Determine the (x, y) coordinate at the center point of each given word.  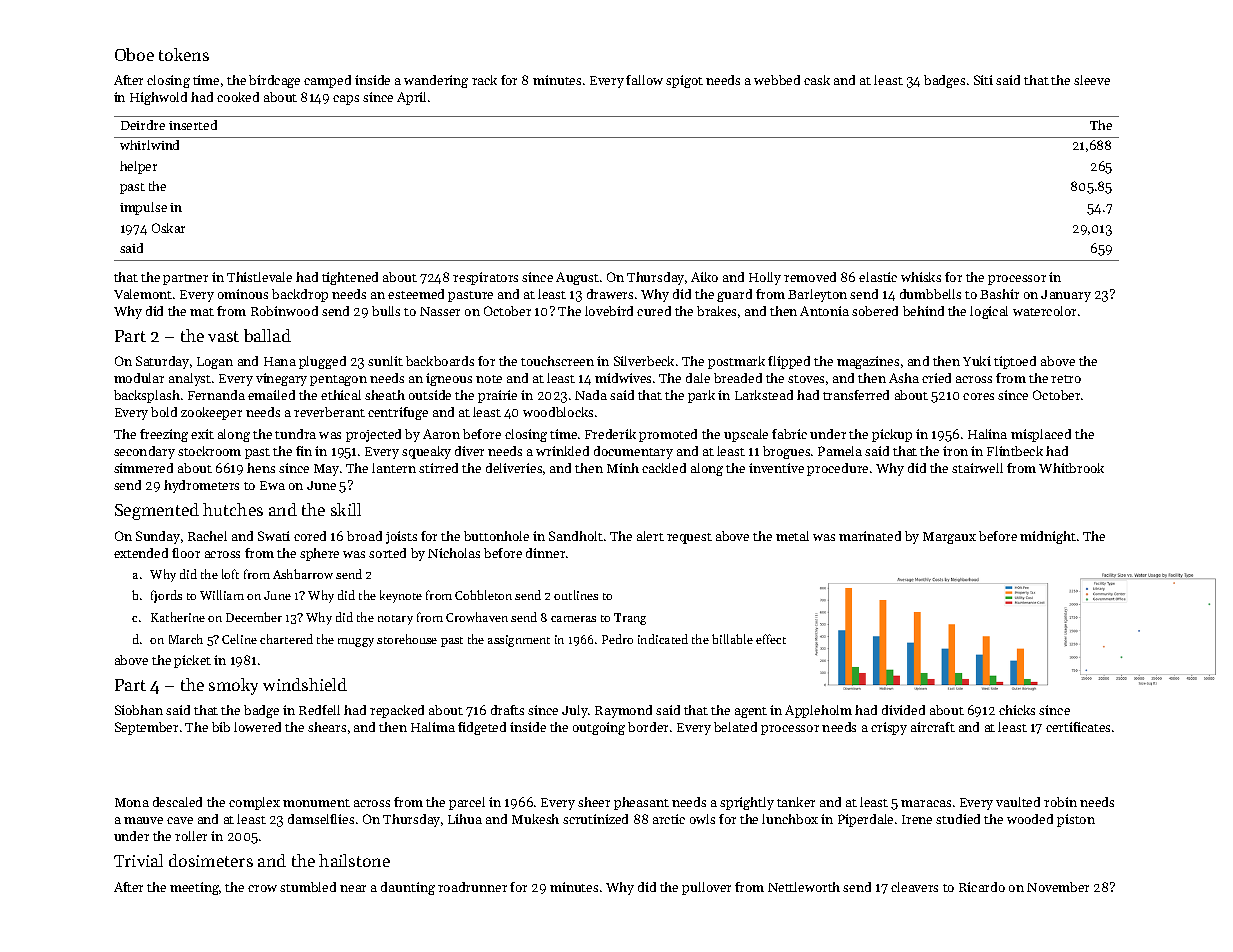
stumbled (308, 887)
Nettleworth (804, 887)
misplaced (1041, 435)
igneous (449, 379)
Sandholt (576, 536)
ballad (267, 335)
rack (484, 80)
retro (1066, 379)
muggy (356, 642)
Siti (983, 80)
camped (327, 81)
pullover (706, 888)
